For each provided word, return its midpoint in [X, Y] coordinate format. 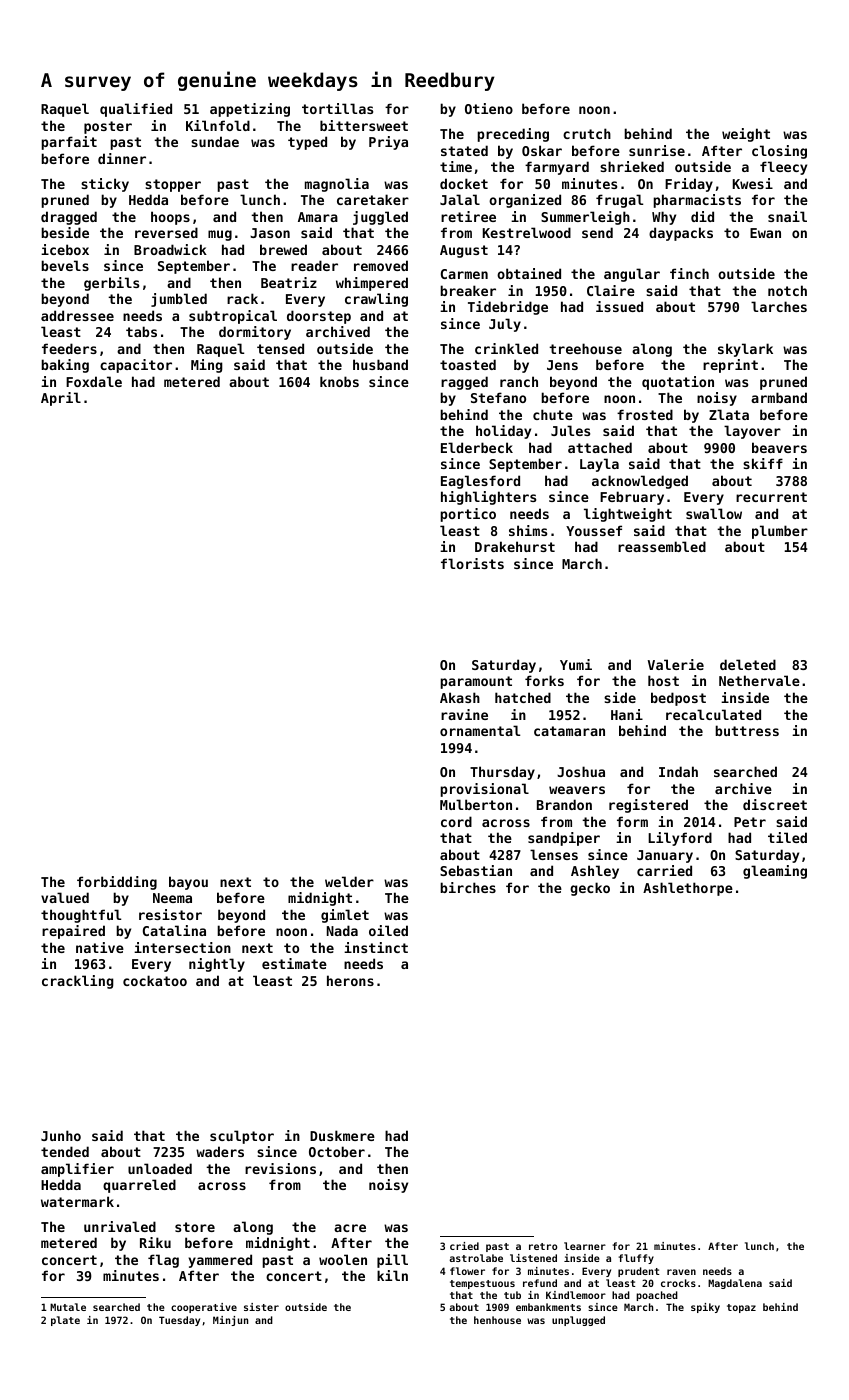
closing [779, 152]
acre [350, 1228]
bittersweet [364, 125]
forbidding [117, 883]
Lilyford [680, 839]
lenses [554, 854]
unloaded [160, 1168]
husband [380, 364]
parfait [69, 143]
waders [220, 1151]
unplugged [578, 1321]
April [61, 399]
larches [779, 306]
